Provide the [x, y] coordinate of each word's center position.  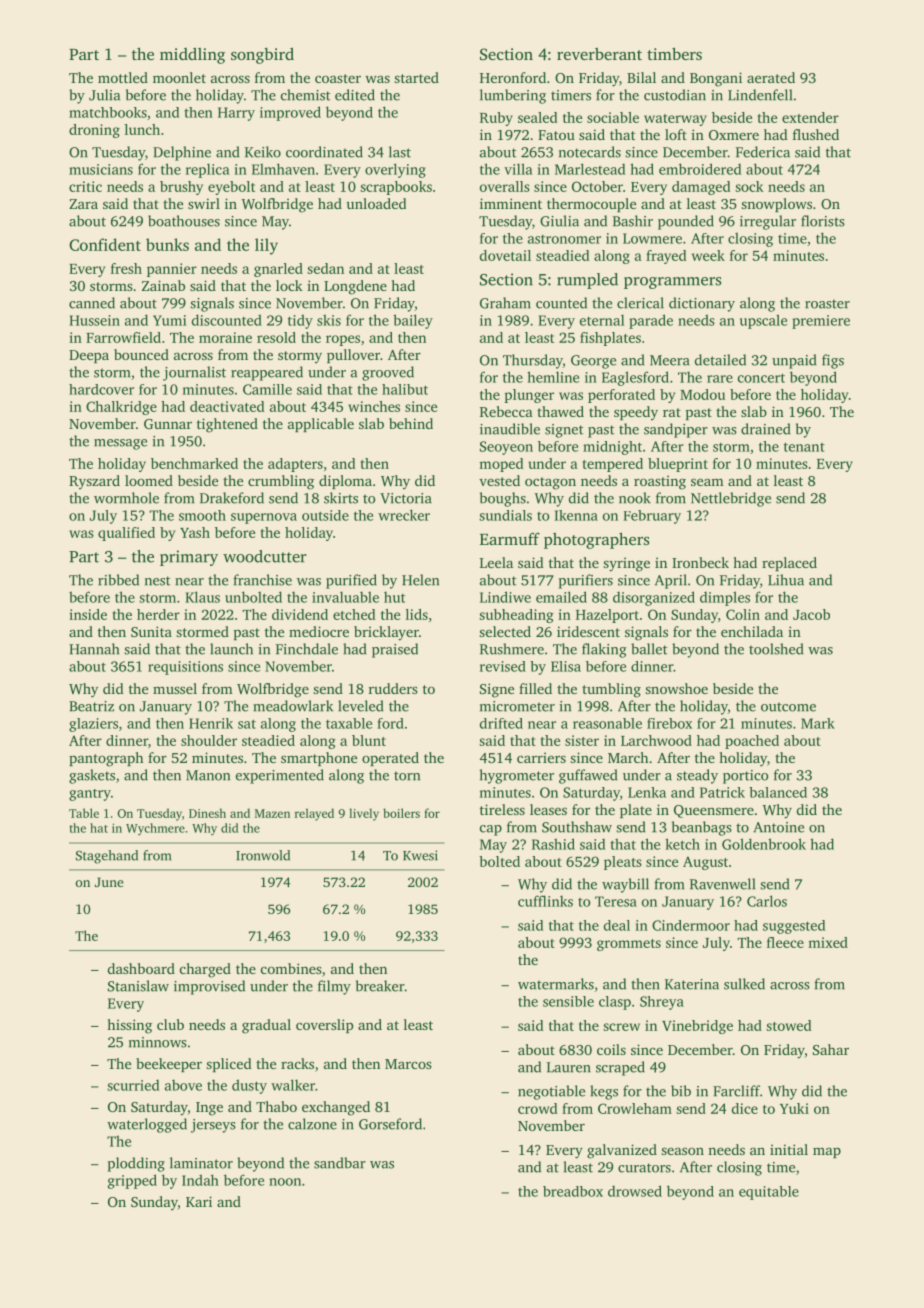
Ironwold [263, 855]
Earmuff [510, 539]
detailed [720, 360]
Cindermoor [691, 925]
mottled [123, 77]
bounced [141, 354]
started [416, 77]
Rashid [553, 844]
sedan [325, 268]
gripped [132, 1181]
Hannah [94, 649]
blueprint [678, 465]
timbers [674, 53]
